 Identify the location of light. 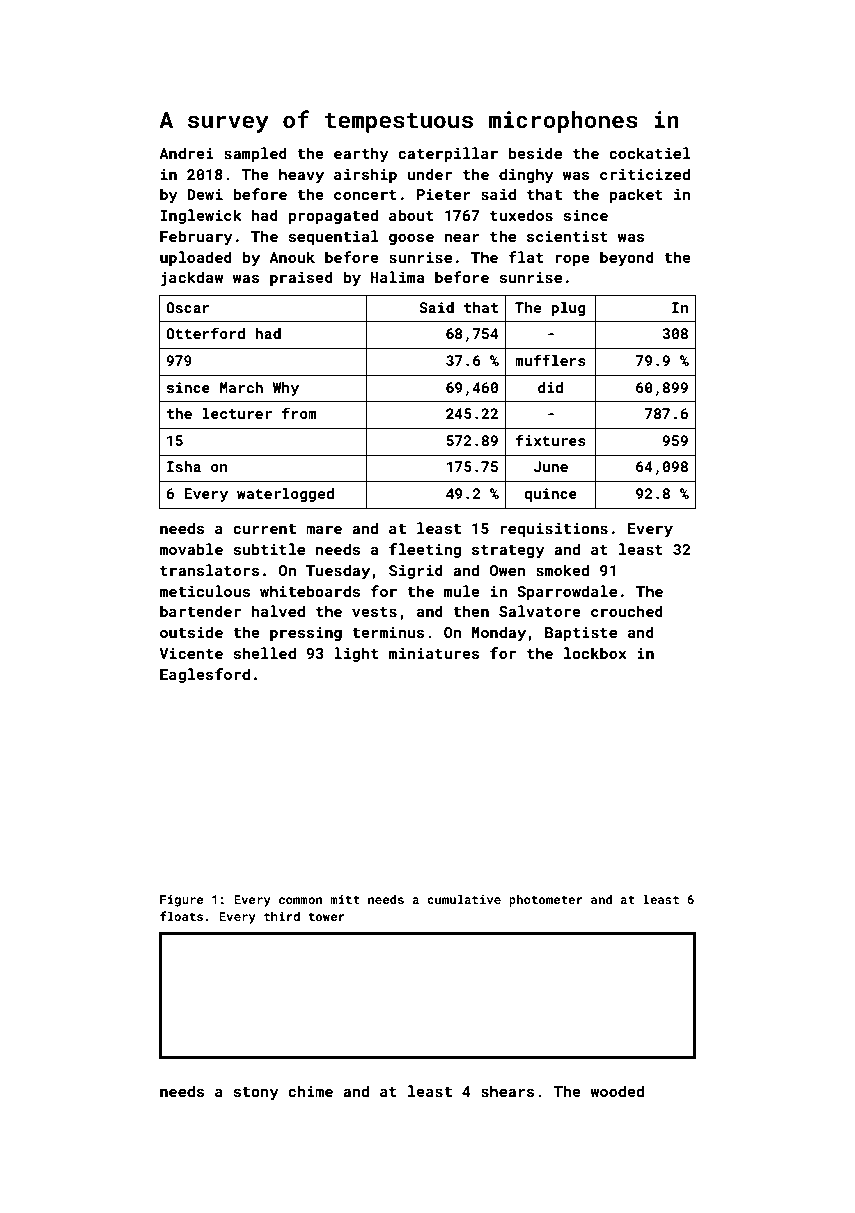
(356, 654).
